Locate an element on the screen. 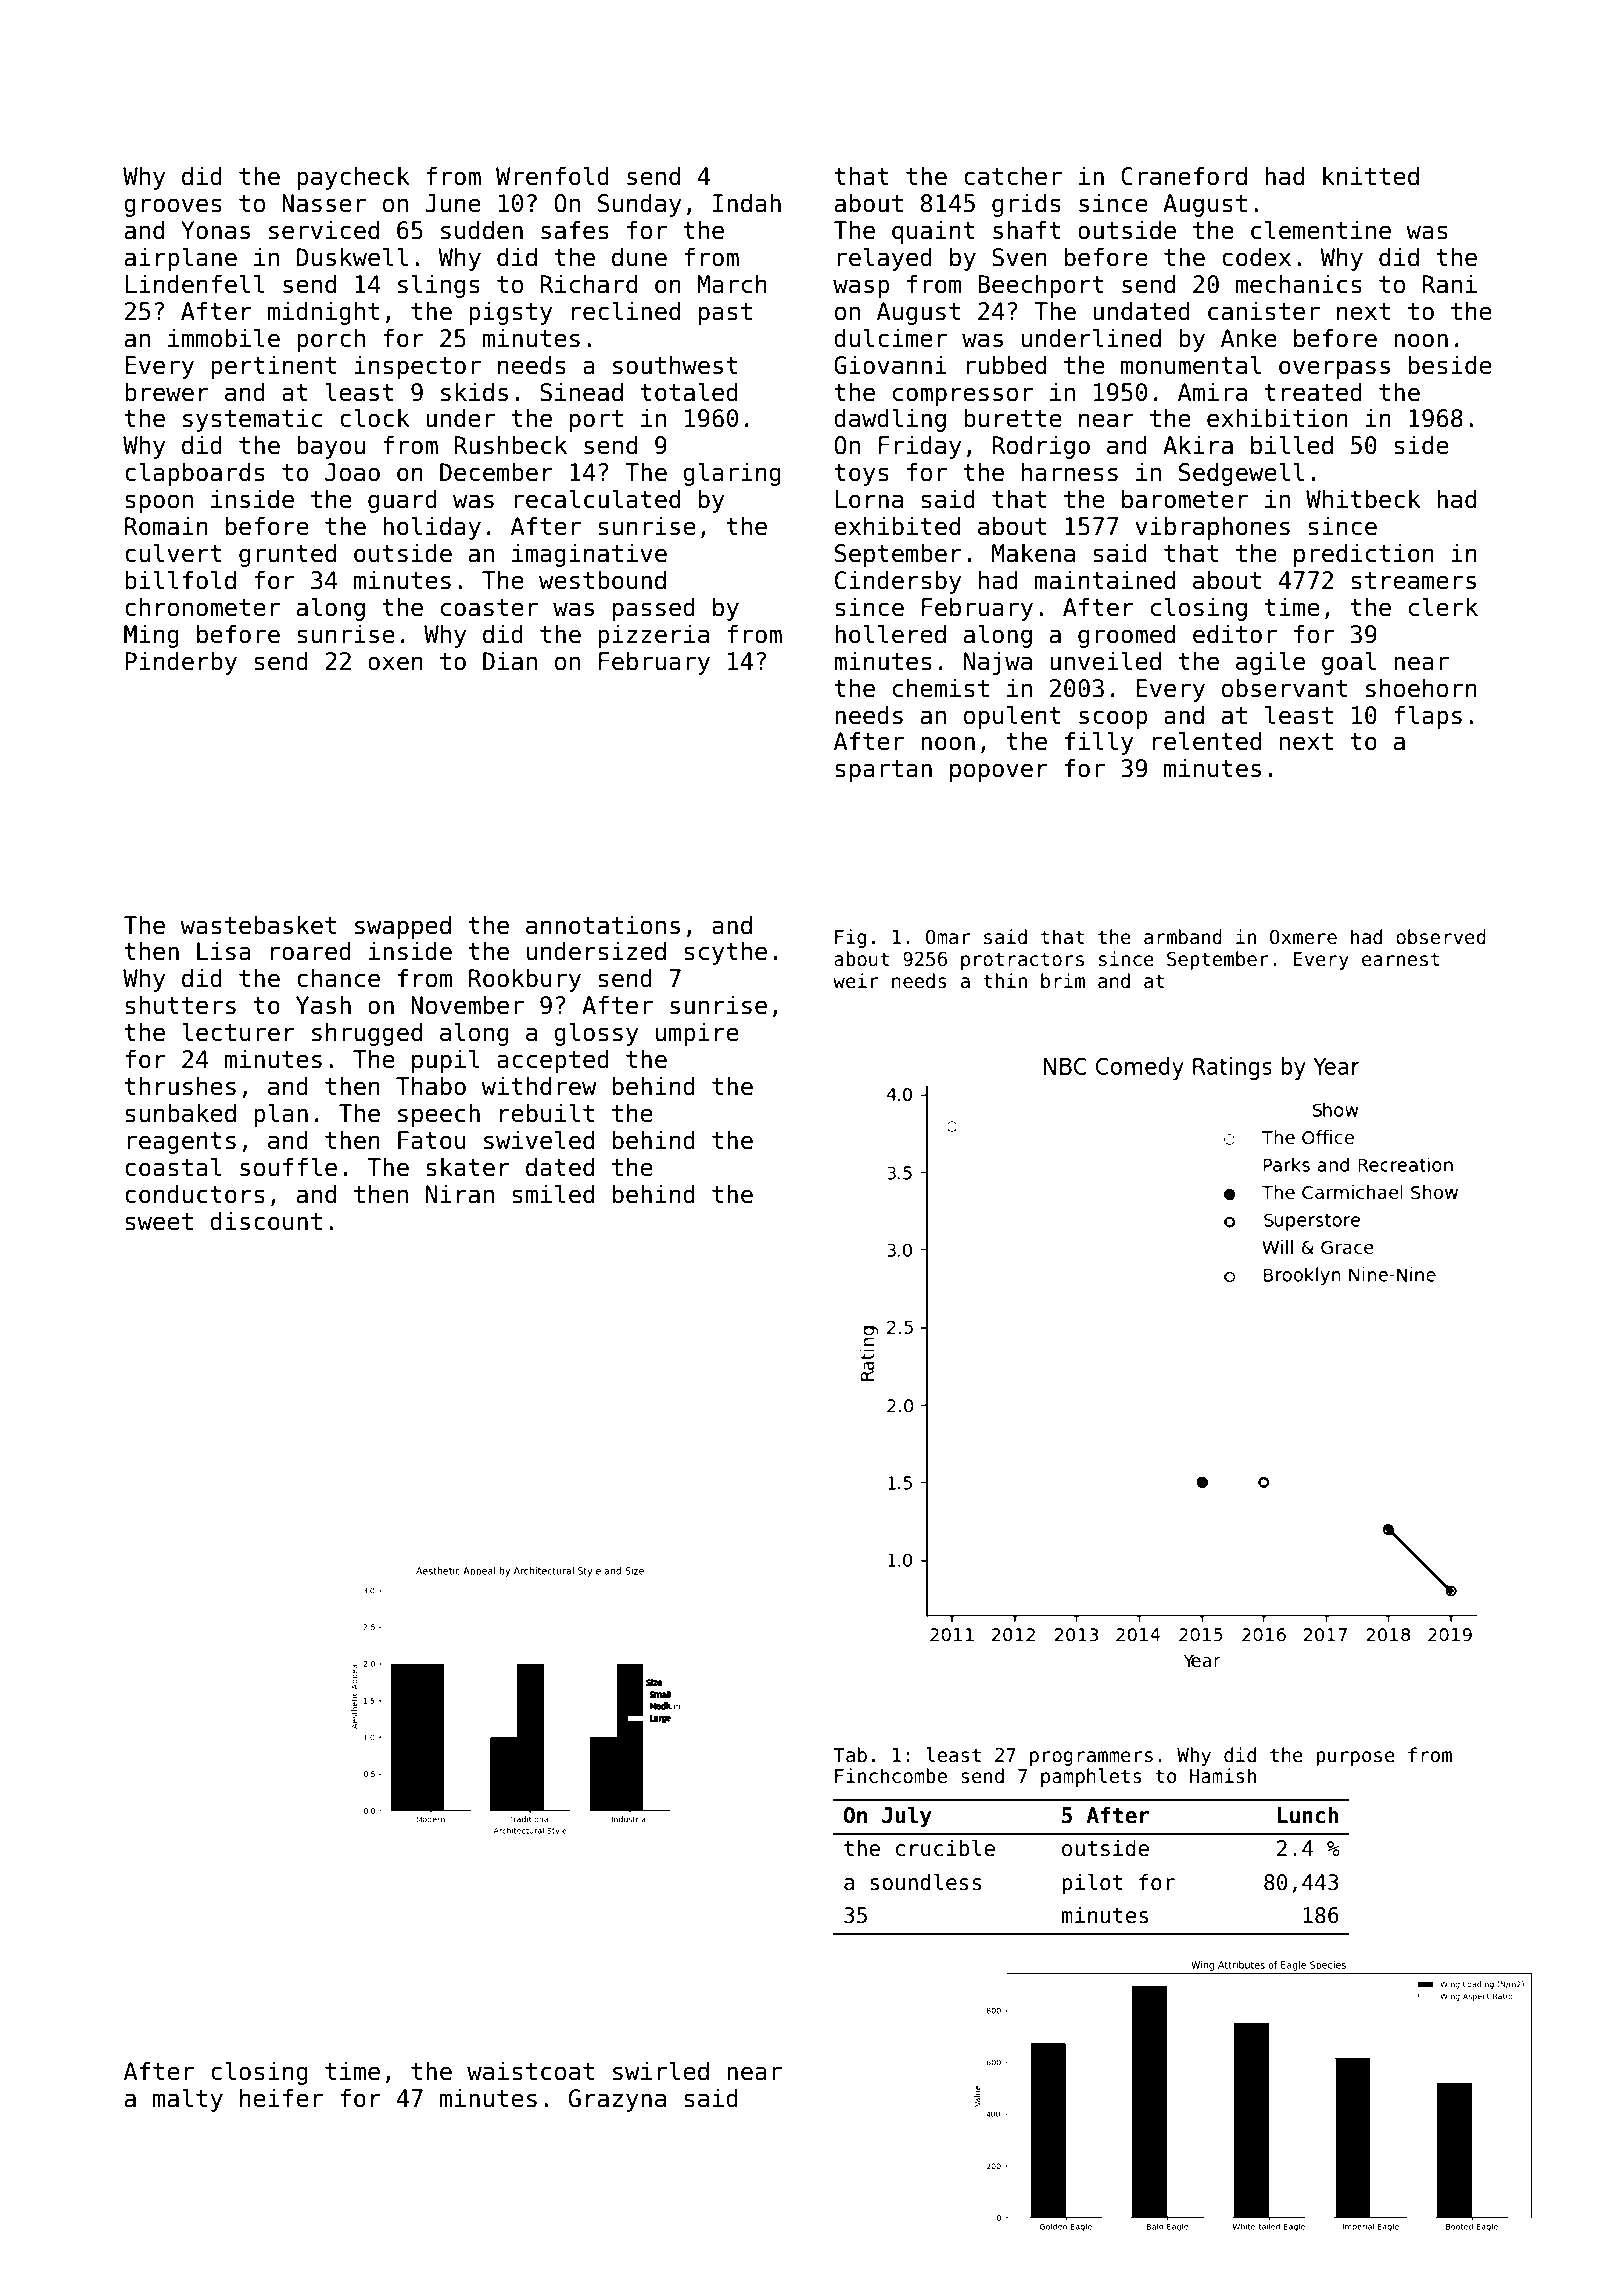 This screenshot has width=1620, height=2292. billfold is located at coordinates (180, 580).
